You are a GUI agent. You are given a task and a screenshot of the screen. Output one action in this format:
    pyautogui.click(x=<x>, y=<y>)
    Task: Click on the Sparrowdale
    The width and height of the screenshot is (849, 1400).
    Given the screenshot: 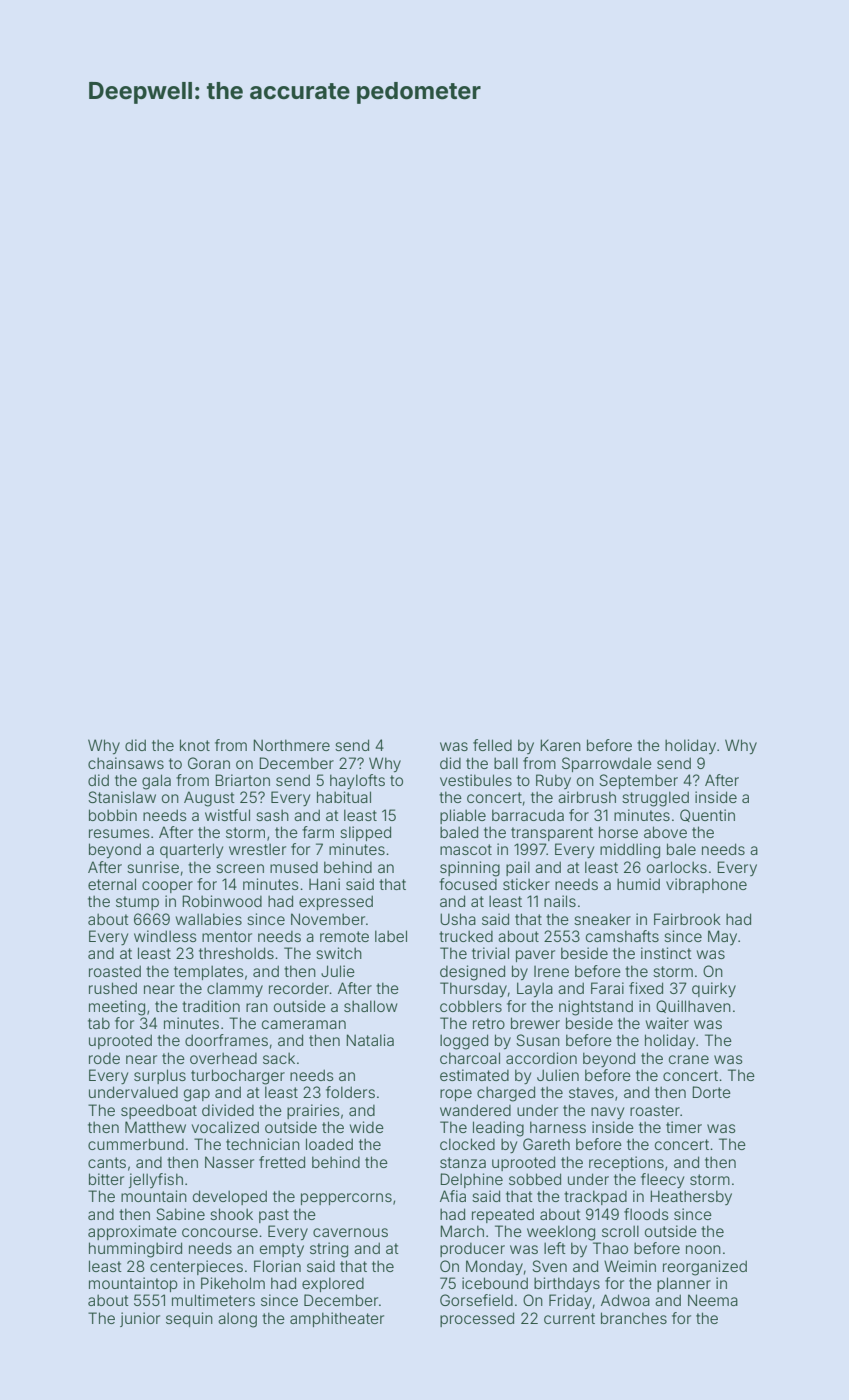 What is the action you would take?
    pyautogui.click(x=607, y=764)
